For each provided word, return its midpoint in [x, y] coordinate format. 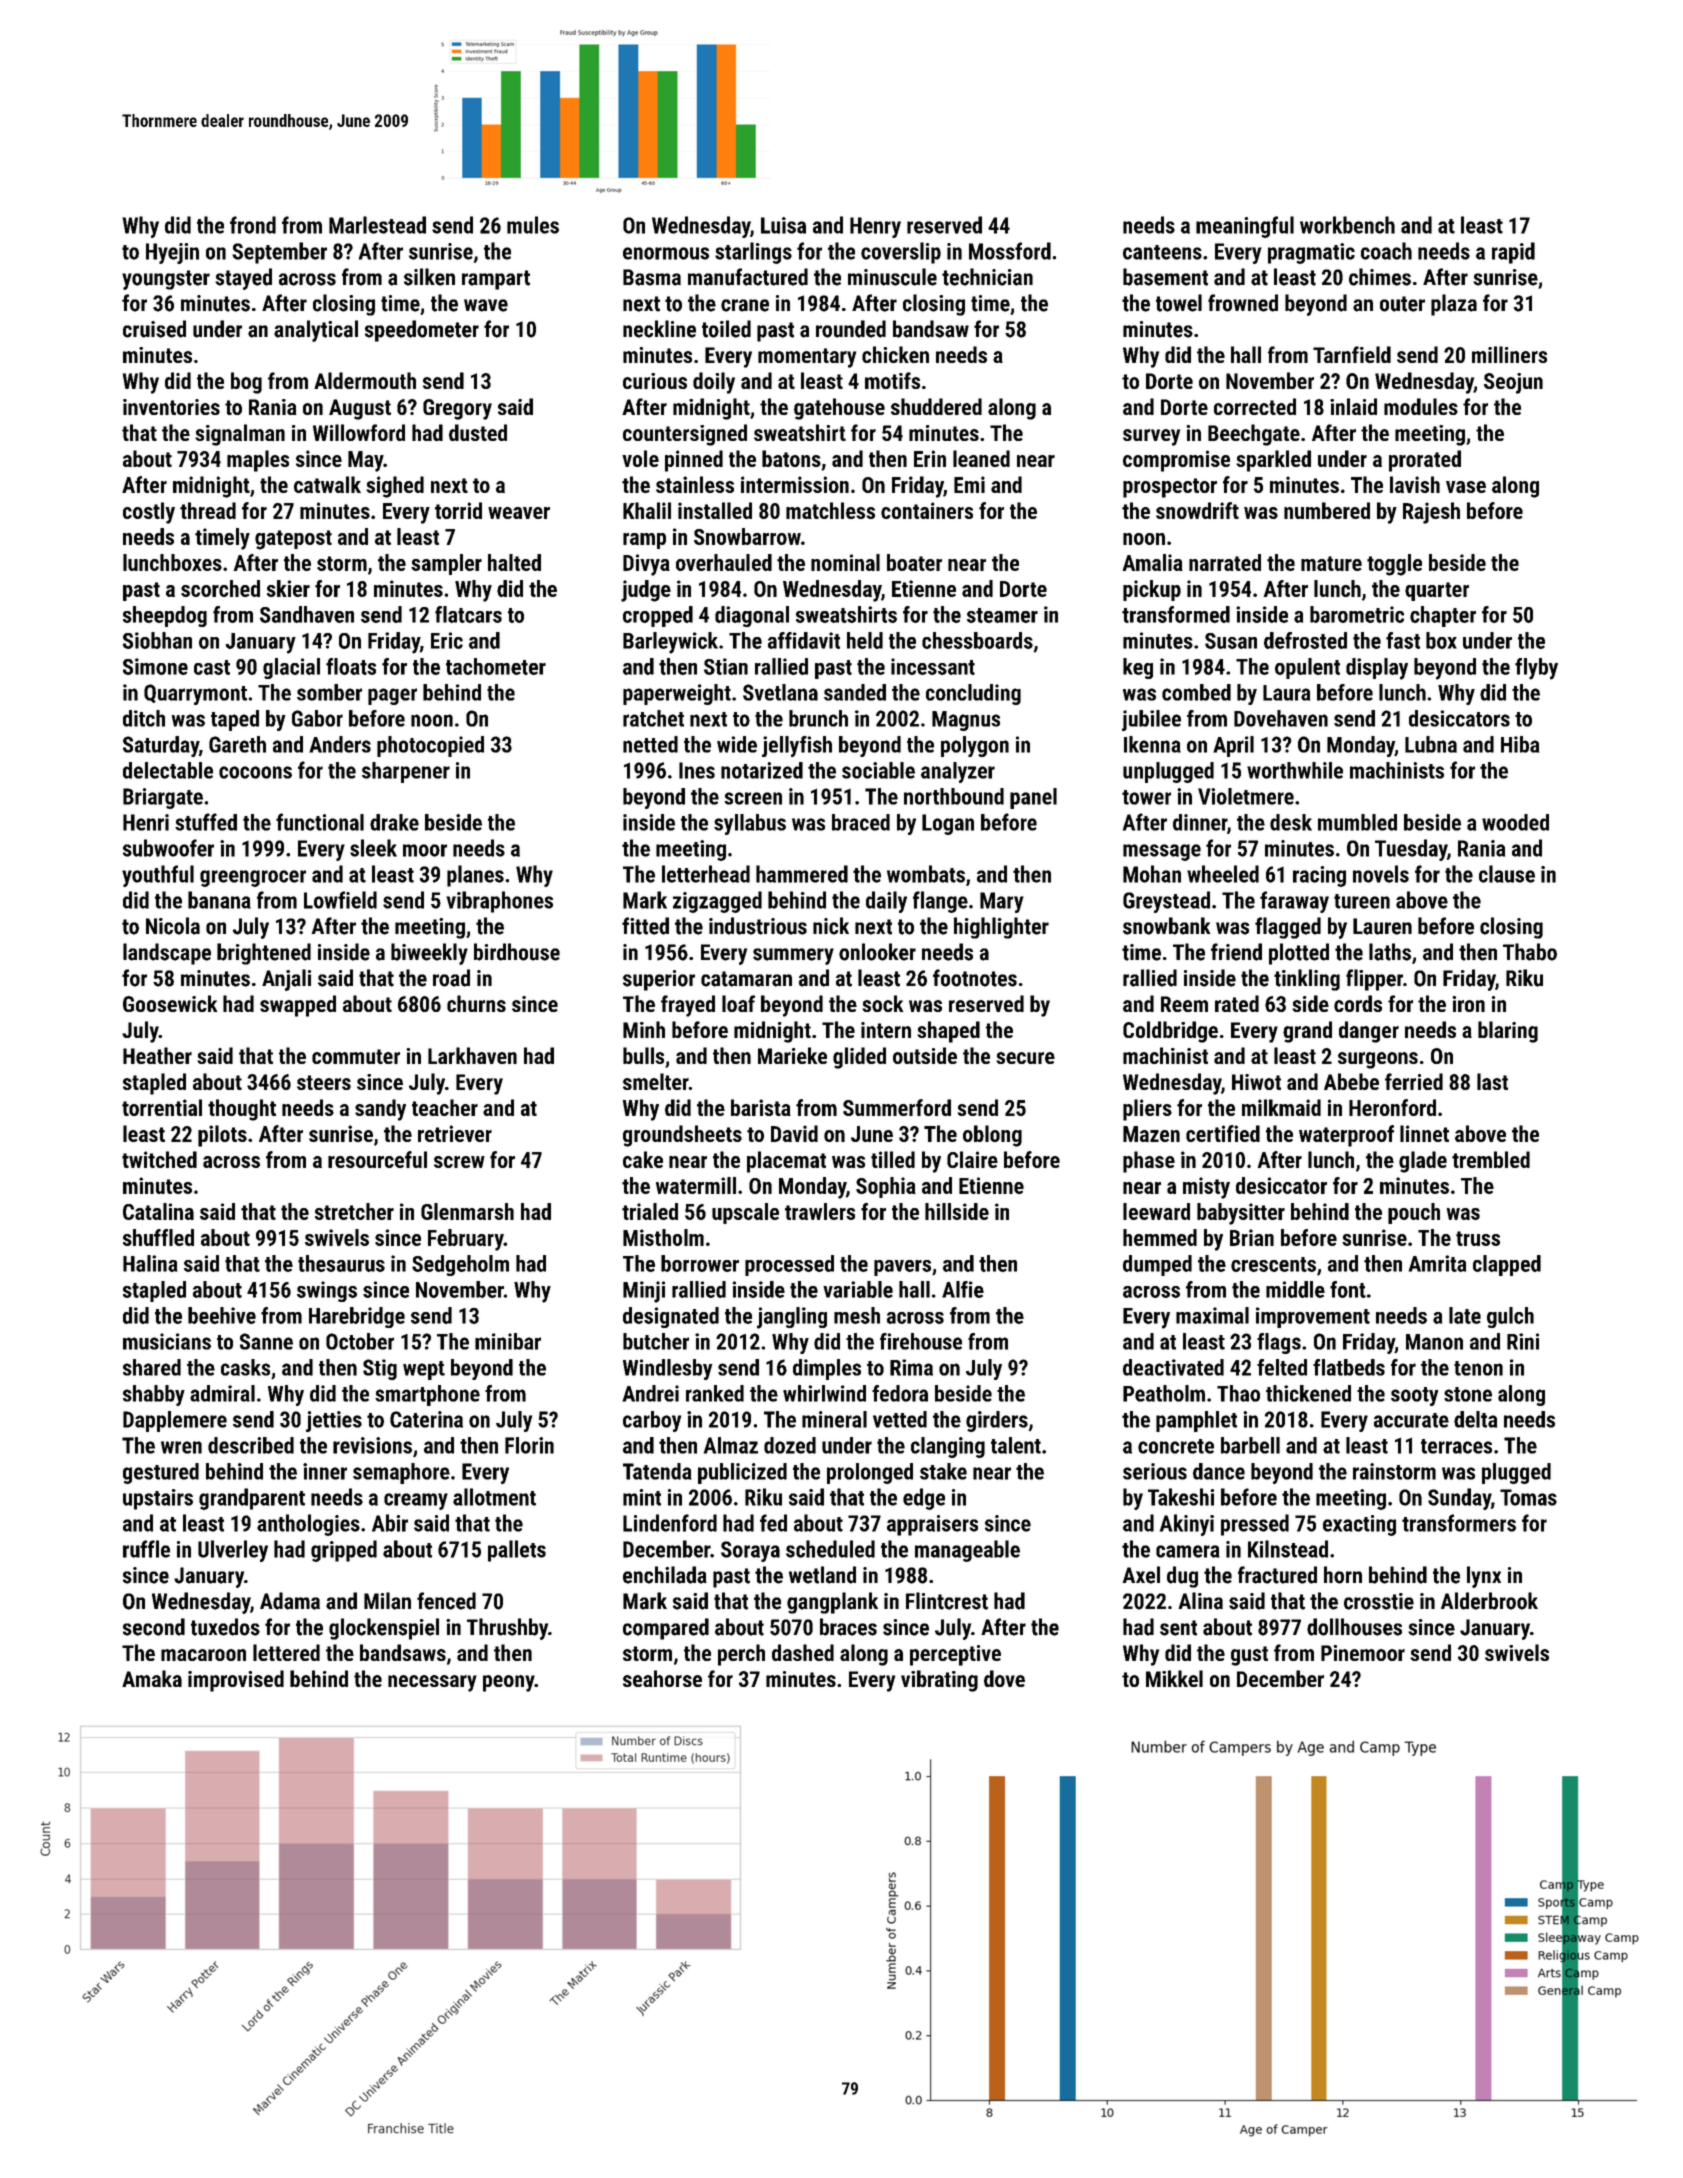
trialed [650, 1211]
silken [429, 277]
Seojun [1513, 383]
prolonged [870, 1473]
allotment [494, 1497]
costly [149, 513]
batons [791, 458]
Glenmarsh [467, 1211]
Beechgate [1254, 435]
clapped [1507, 1265]
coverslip [901, 253]
